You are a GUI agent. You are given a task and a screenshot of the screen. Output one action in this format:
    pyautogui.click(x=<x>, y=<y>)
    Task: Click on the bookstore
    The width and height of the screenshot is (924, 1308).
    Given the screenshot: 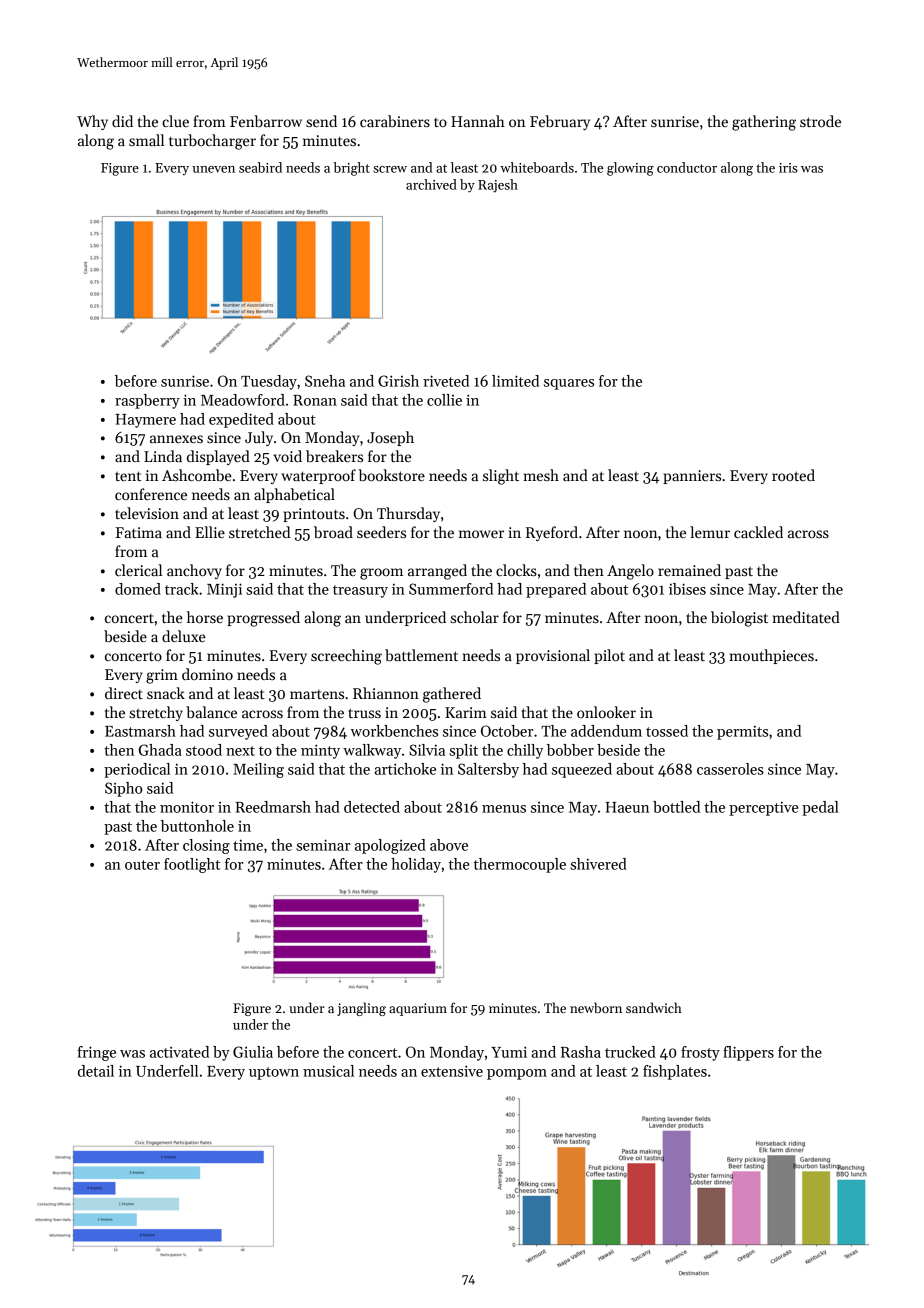 What is the action you would take?
    pyautogui.click(x=391, y=475)
